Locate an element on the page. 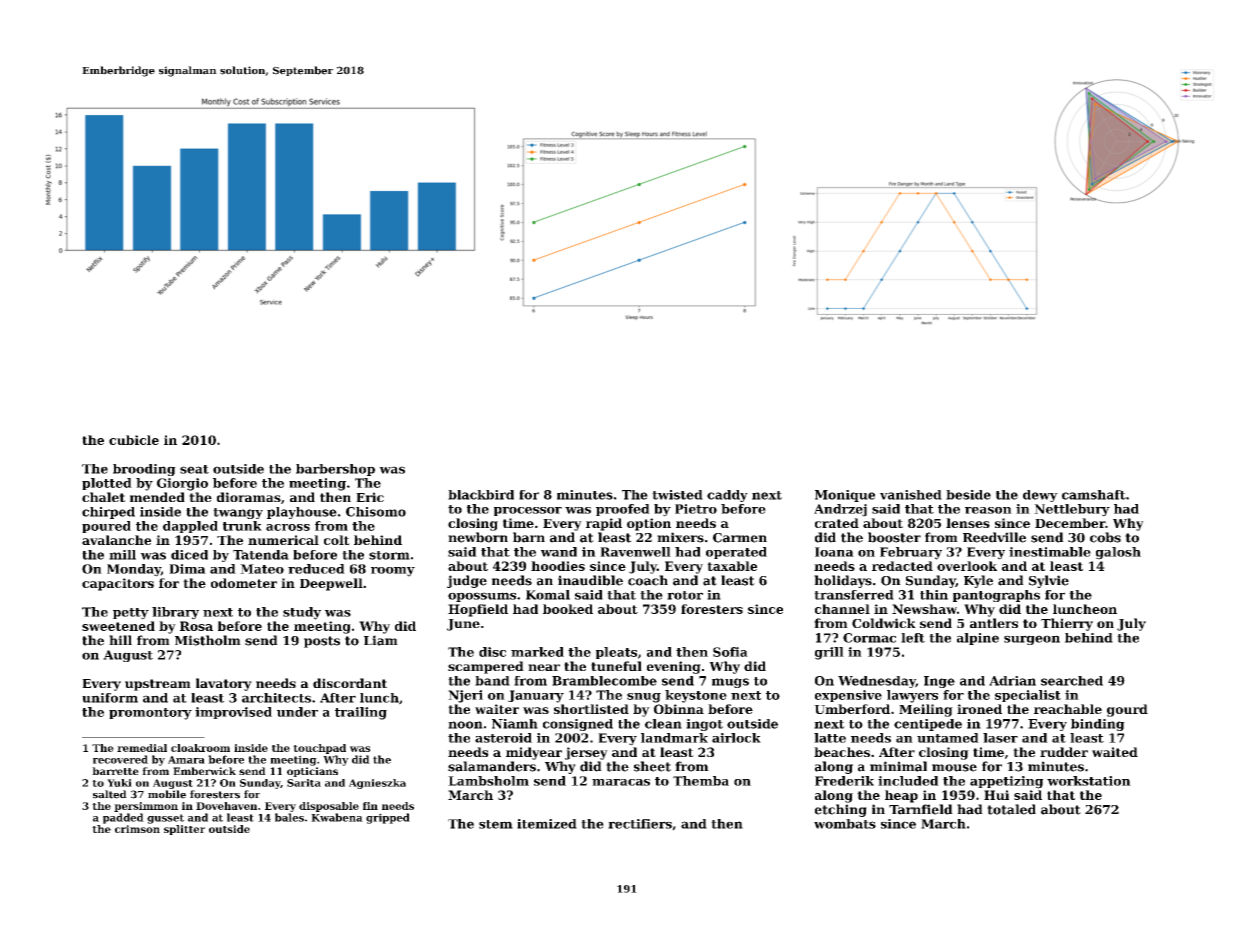 The width and height of the page is (1233, 952). touchpad is located at coordinates (319, 749).
